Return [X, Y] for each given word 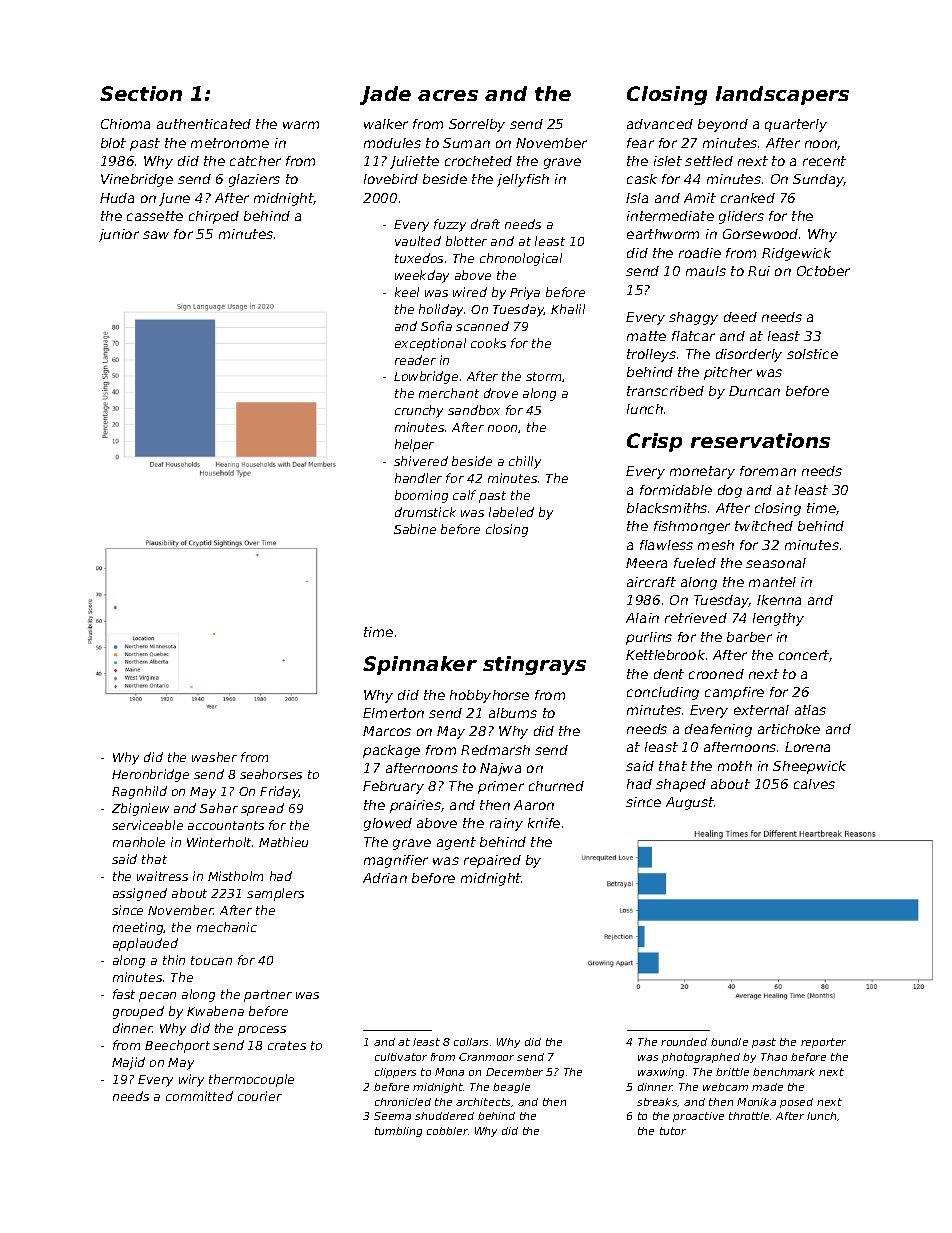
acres [448, 95]
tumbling [398, 1132]
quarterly [796, 125]
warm [301, 125]
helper [414, 445]
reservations [760, 440]
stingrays [534, 665]
